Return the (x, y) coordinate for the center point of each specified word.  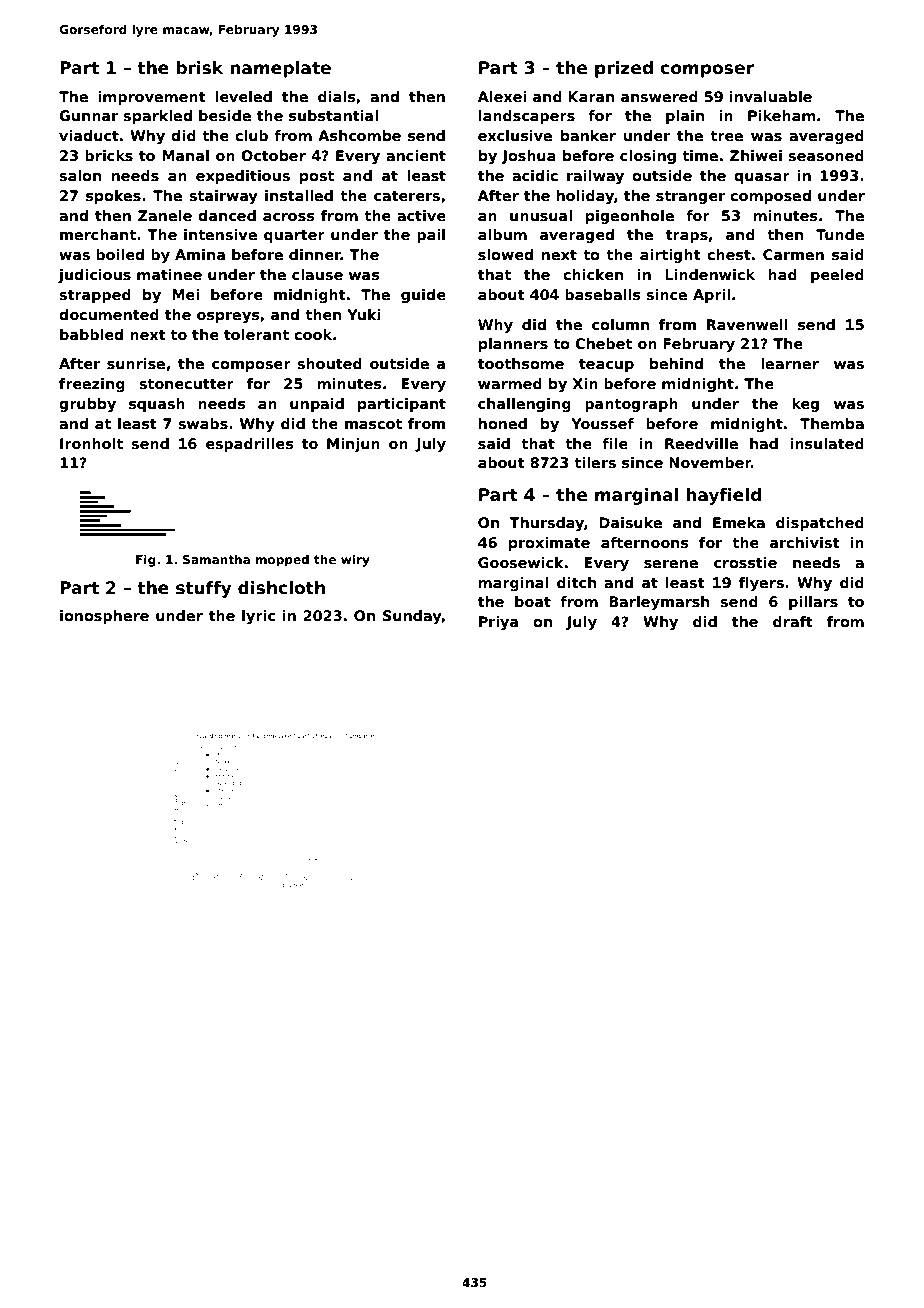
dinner (315, 254)
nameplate (280, 69)
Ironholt (91, 443)
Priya (498, 623)
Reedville (701, 443)
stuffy (204, 589)
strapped (95, 296)
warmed (510, 383)
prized (624, 69)
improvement (152, 98)
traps (687, 236)
